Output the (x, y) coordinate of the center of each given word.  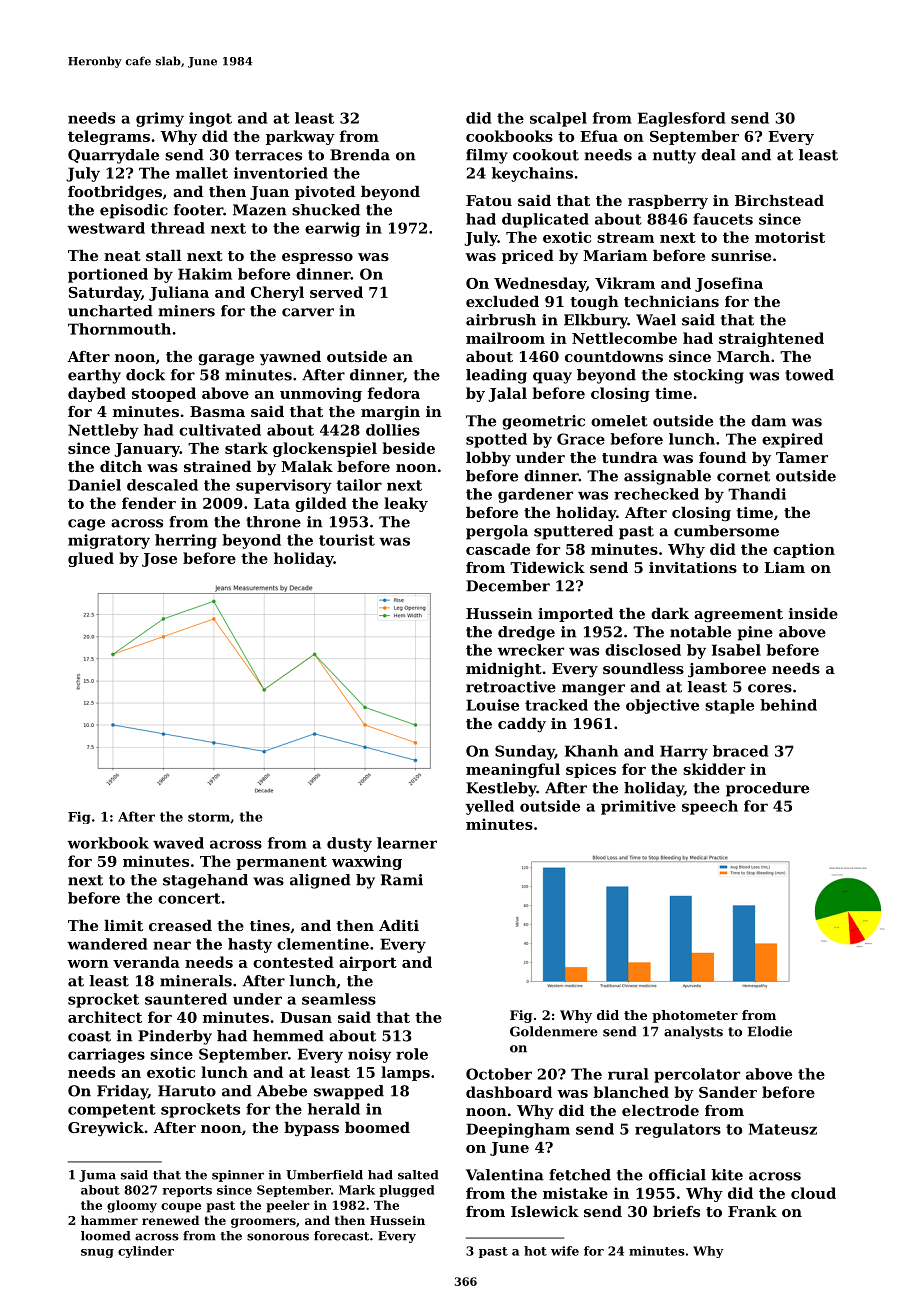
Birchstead (779, 200)
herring (186, 541)
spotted (496, 440)
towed (809, 375)
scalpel (558, 119)
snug (97, 1253)
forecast (341, 1236)
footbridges (115, 193)
